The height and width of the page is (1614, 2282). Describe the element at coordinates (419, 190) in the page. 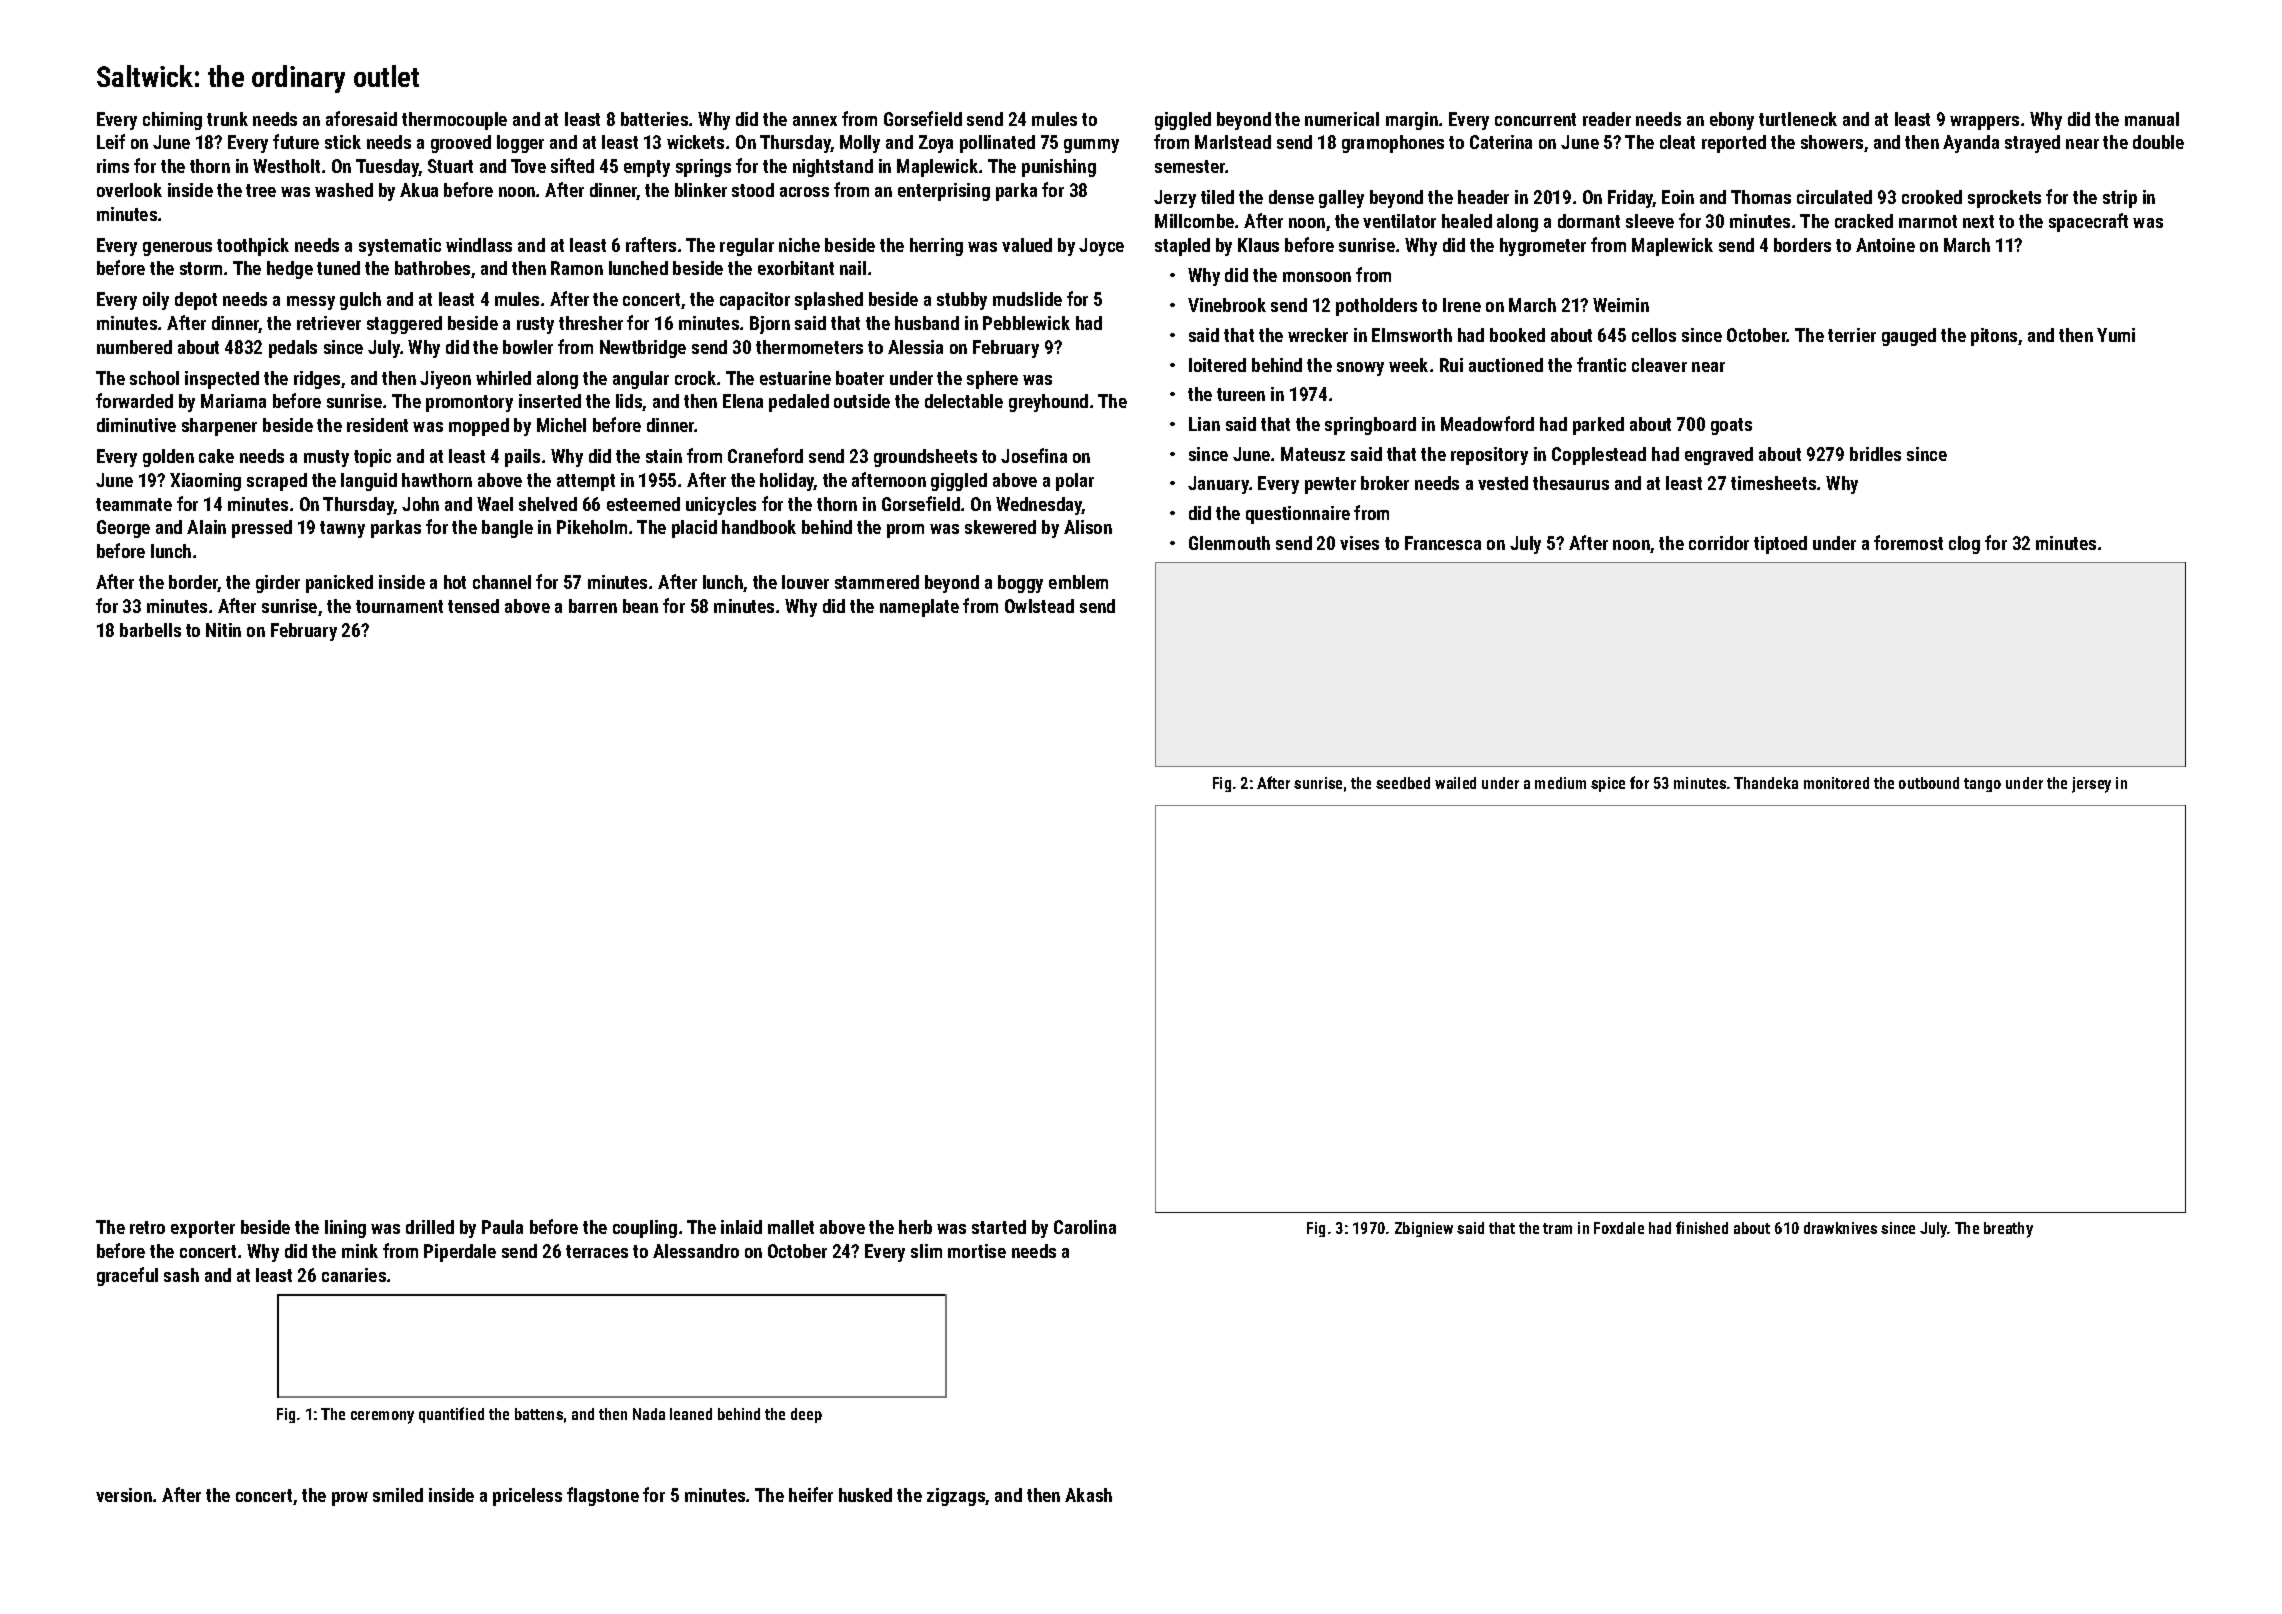

I see `Akua` at that location.
